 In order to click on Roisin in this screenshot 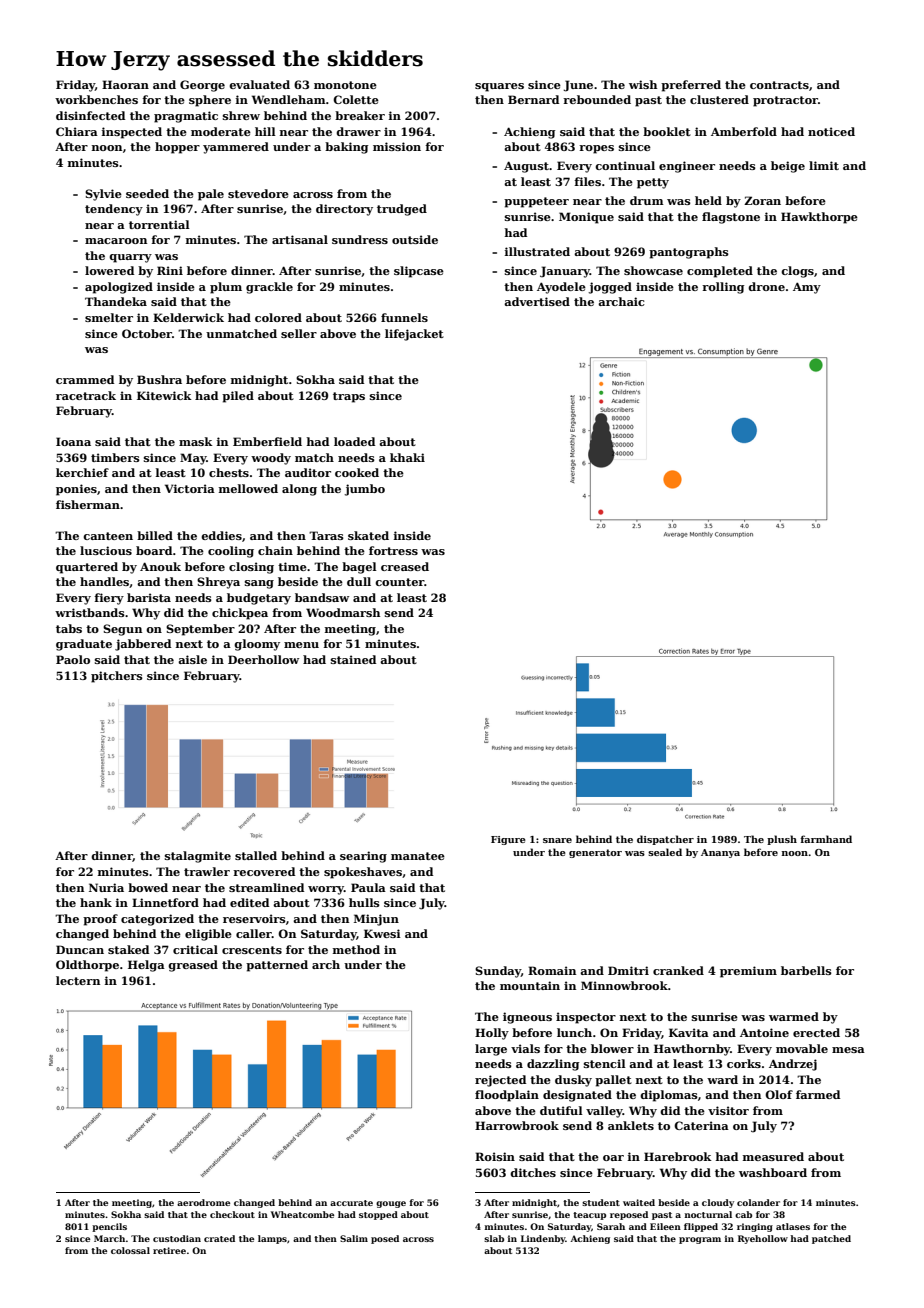, I will do `click(495, 1156)`.
